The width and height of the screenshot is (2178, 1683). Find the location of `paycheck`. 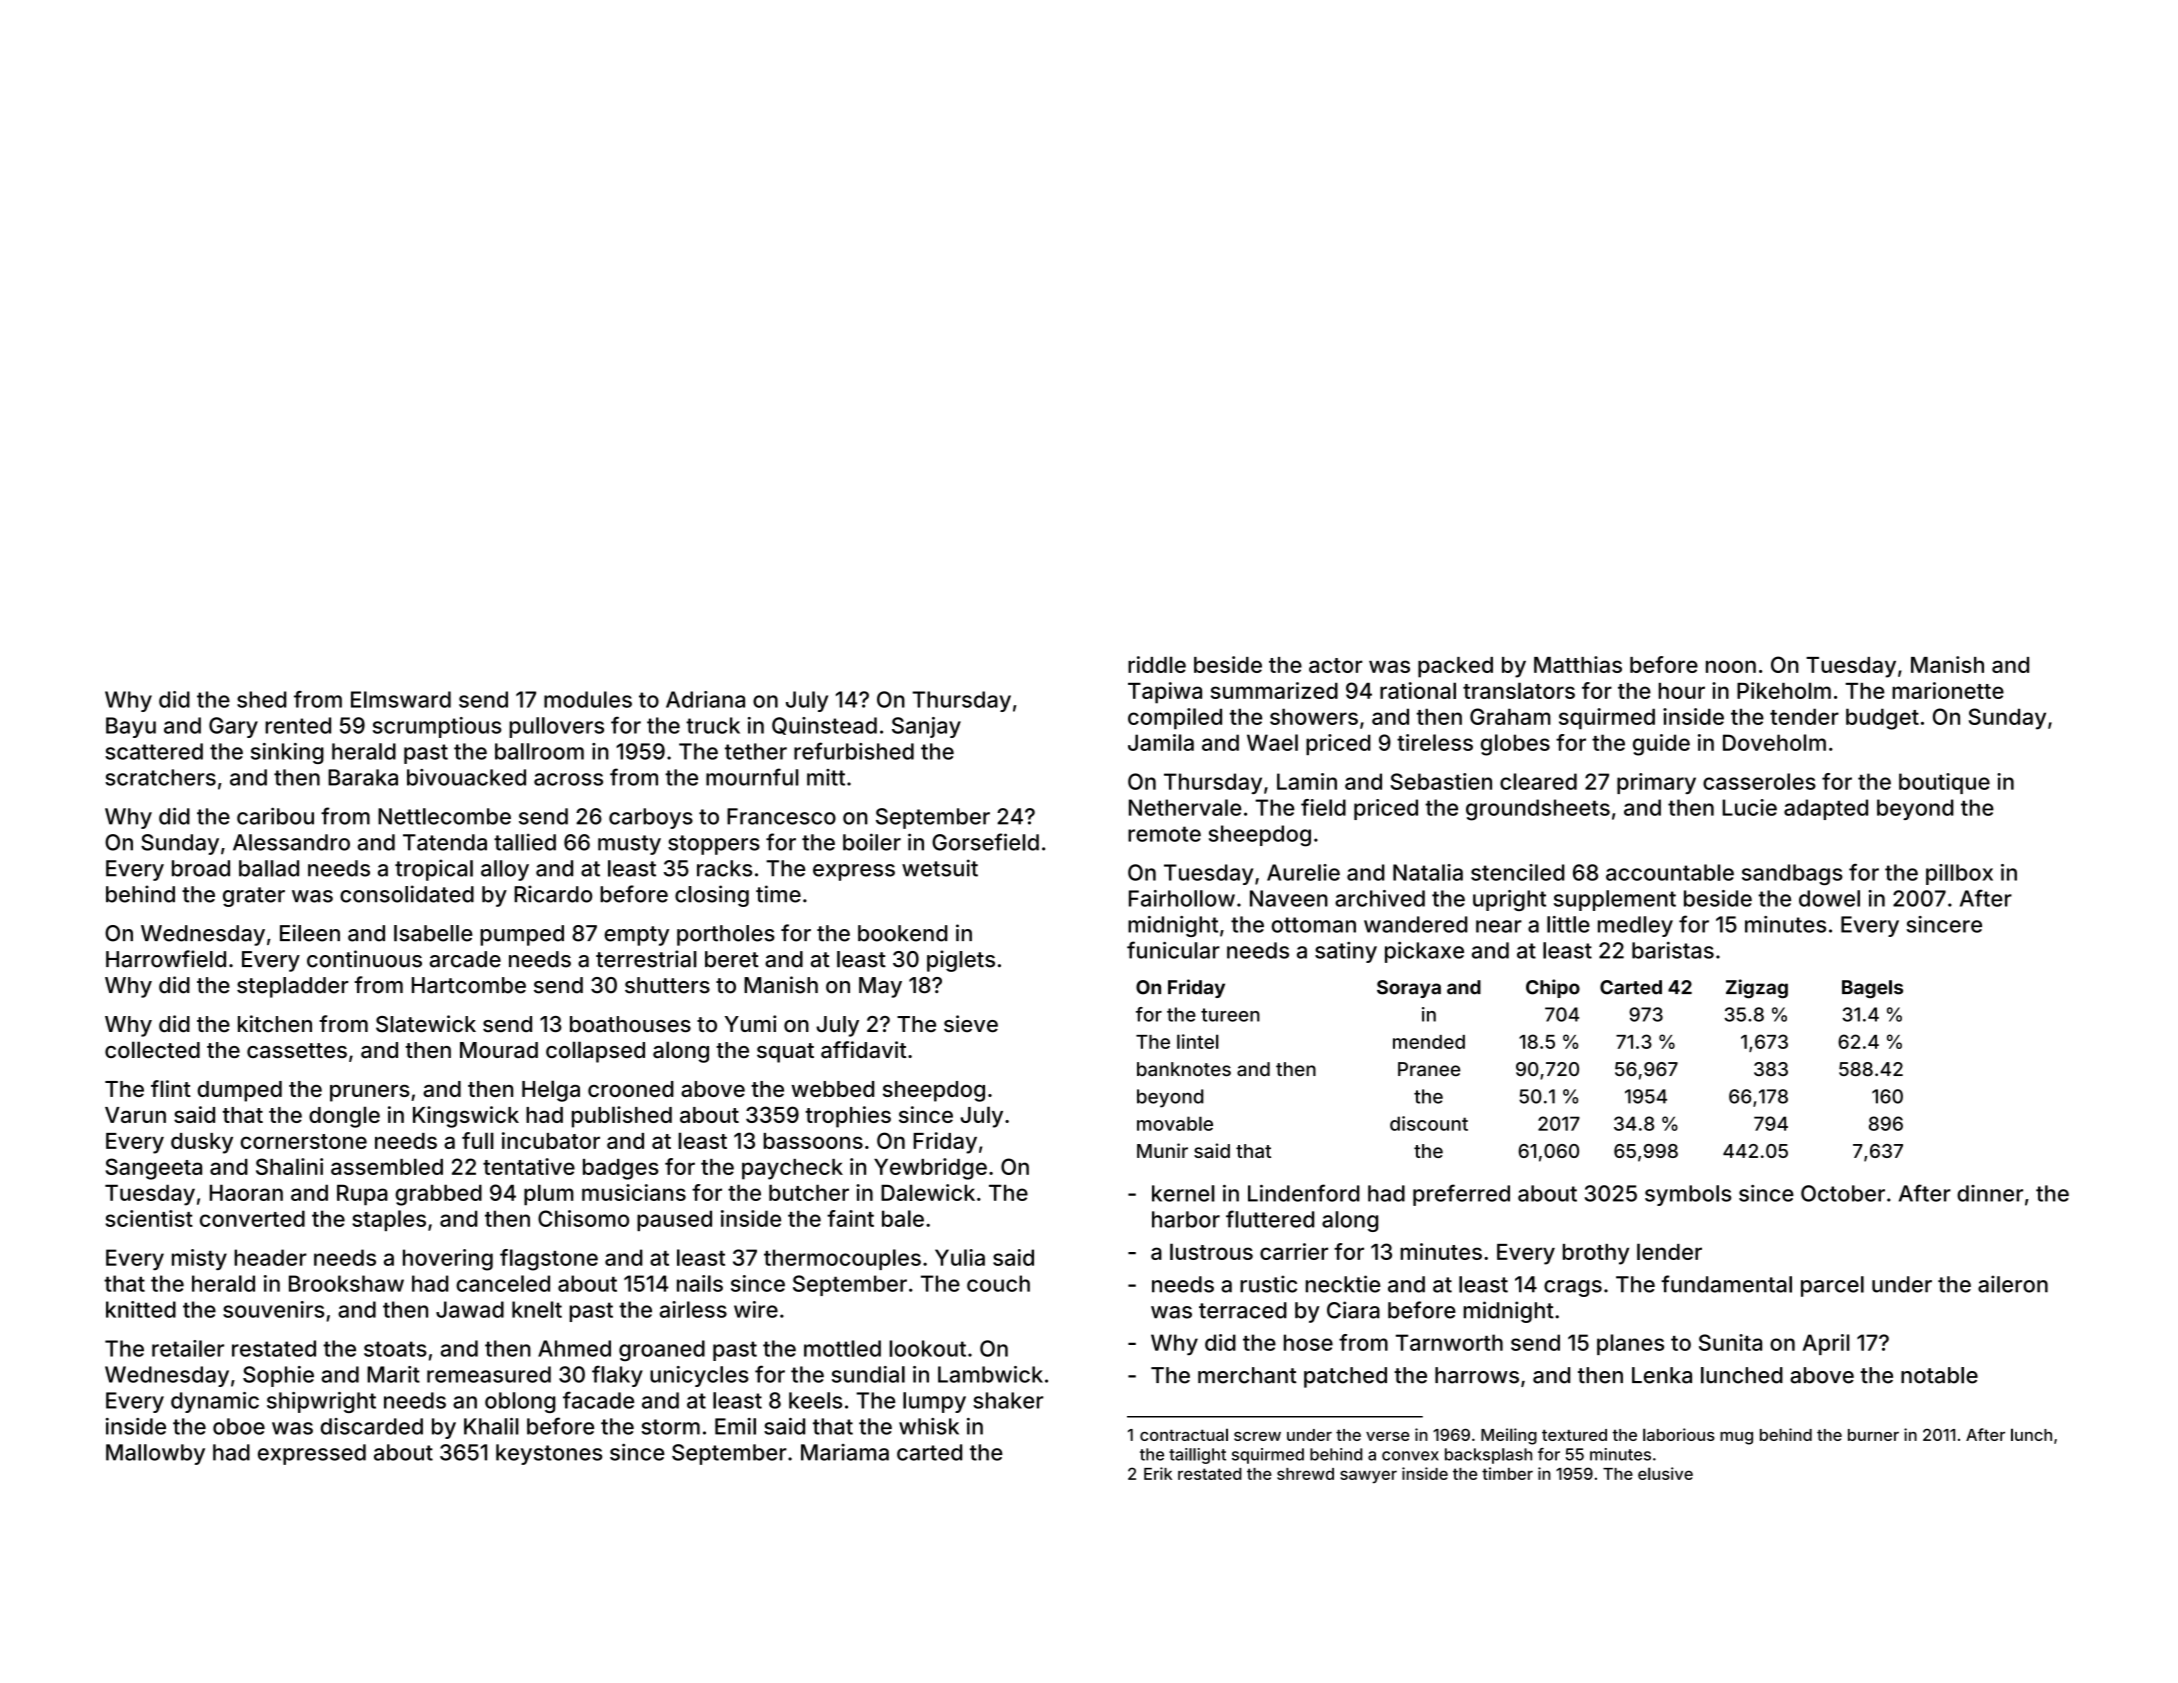

paycheck is located at coordinates (792, 1169).
